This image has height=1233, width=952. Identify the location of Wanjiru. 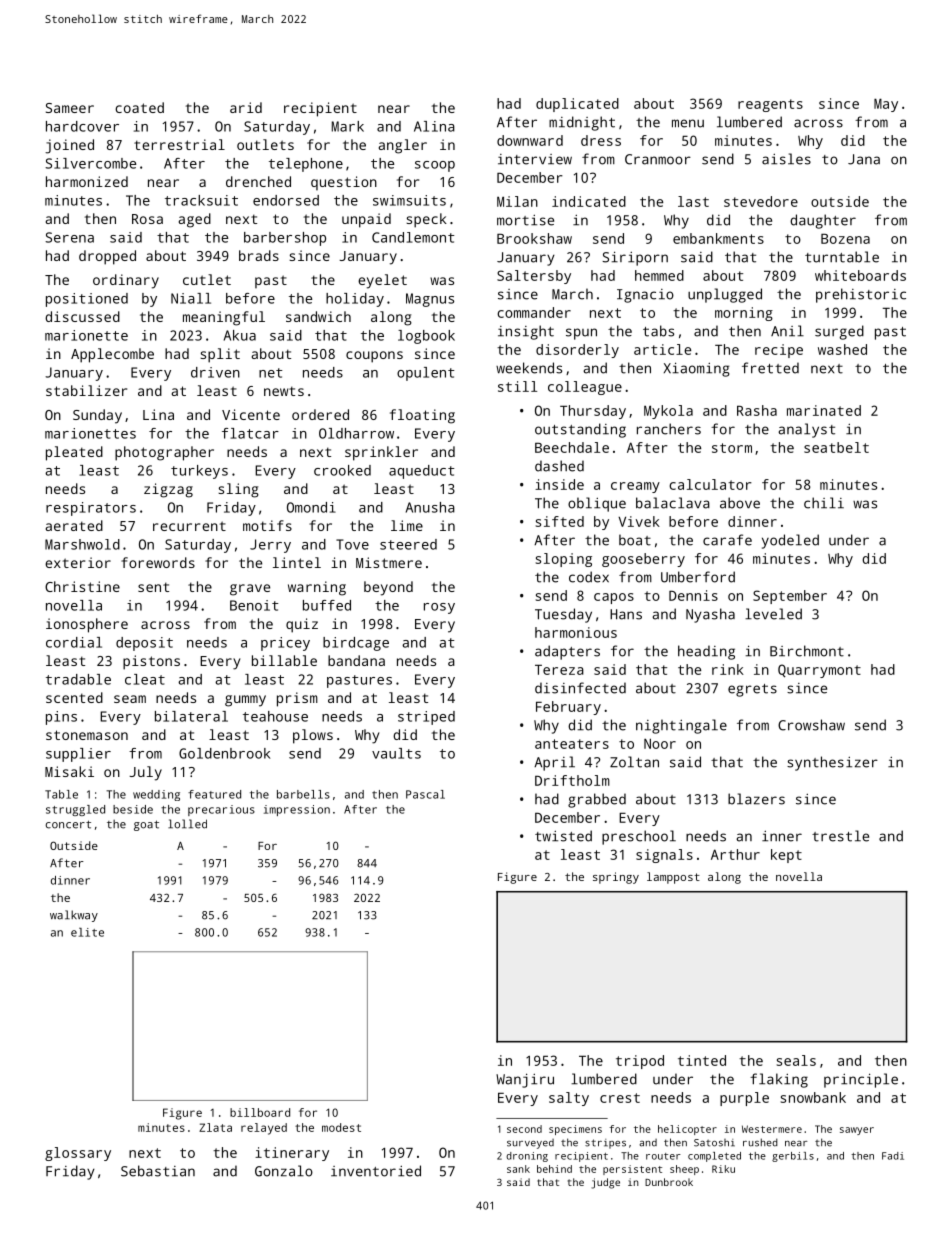
(525, 1080).
